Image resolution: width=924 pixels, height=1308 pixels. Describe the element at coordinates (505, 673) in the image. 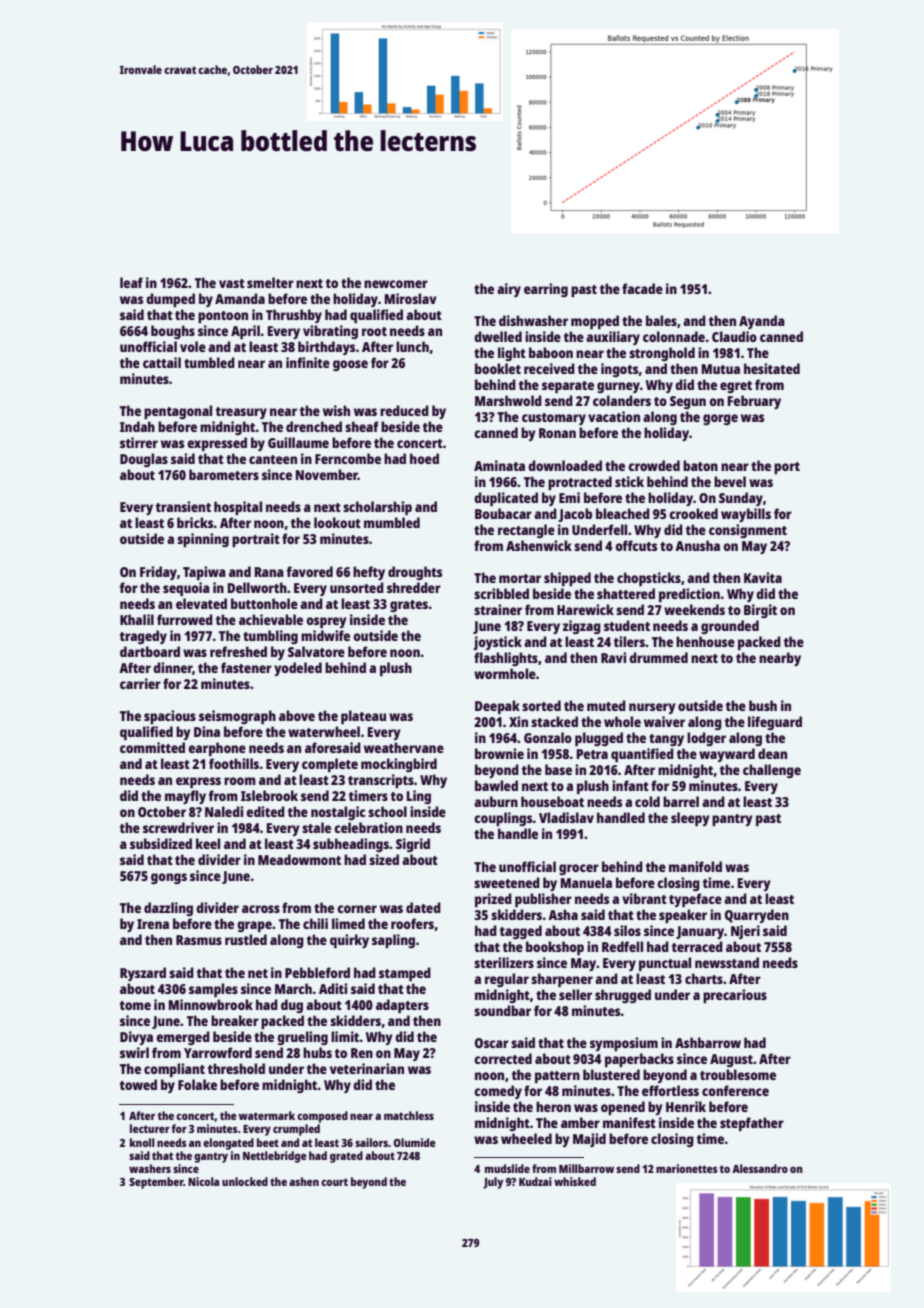

I see `wormhole` at that location.
